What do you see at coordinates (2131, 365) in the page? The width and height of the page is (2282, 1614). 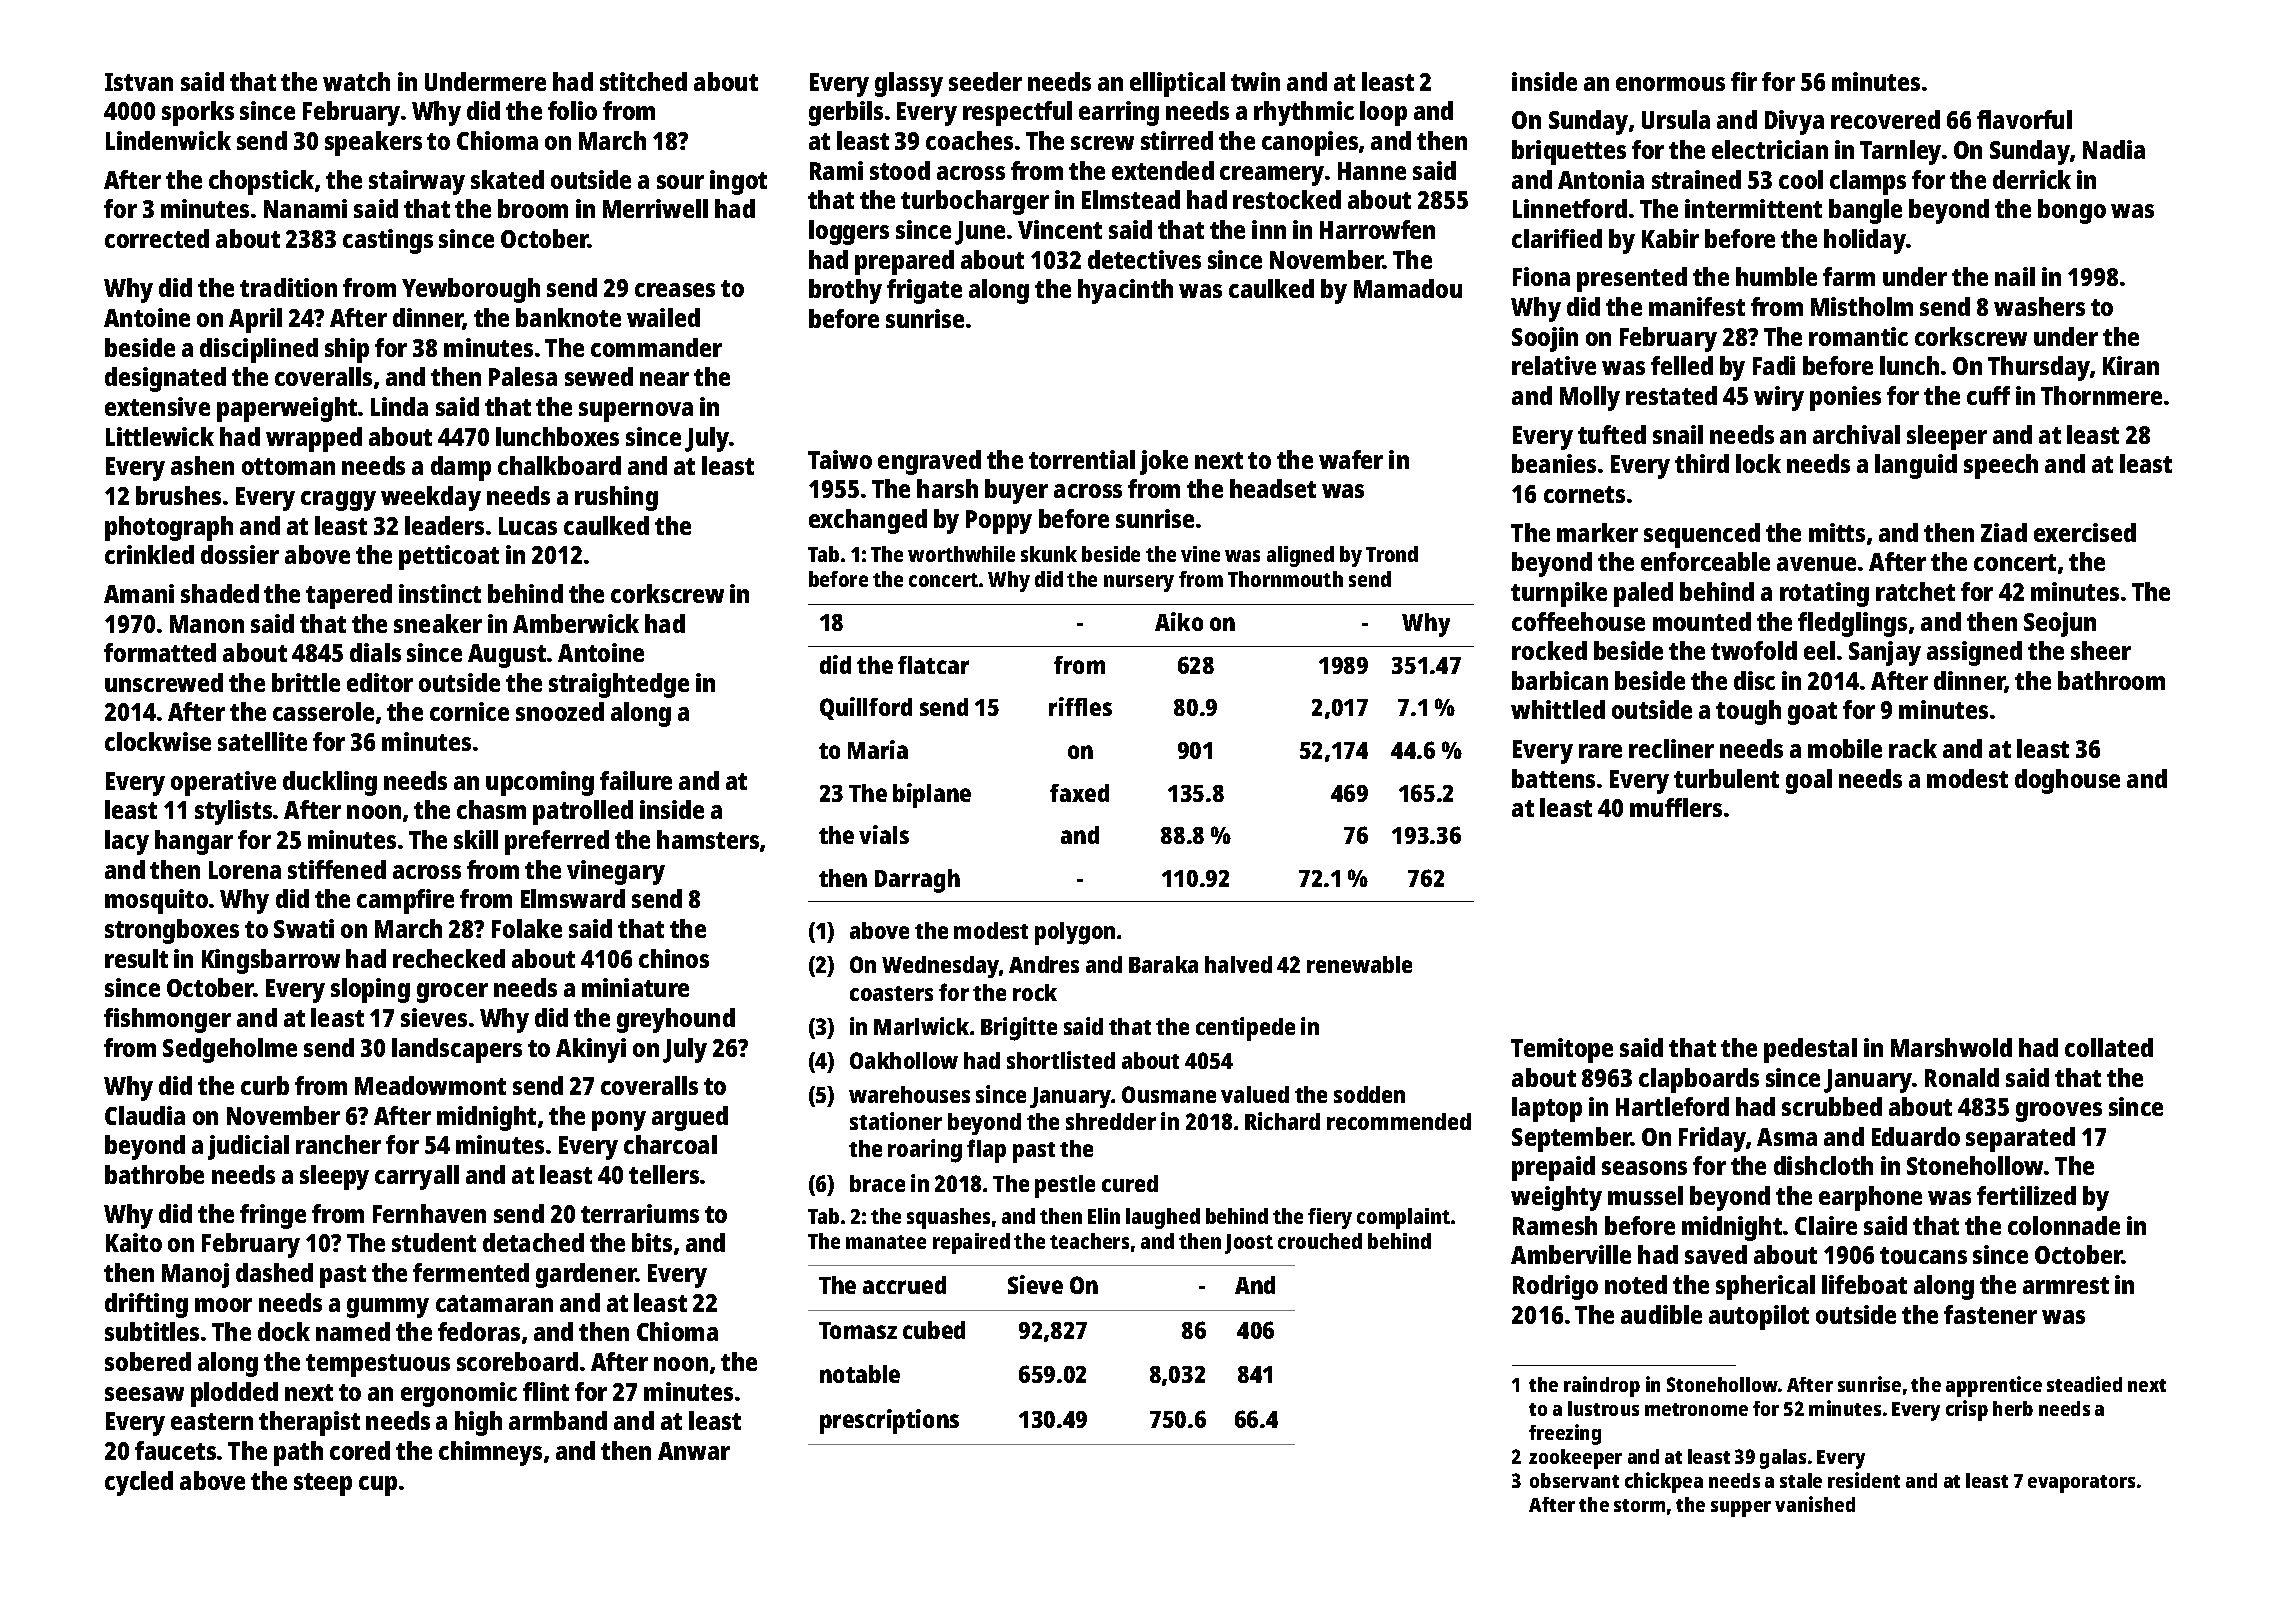 I see `Kiran` at bounding box center [2131, 365].
